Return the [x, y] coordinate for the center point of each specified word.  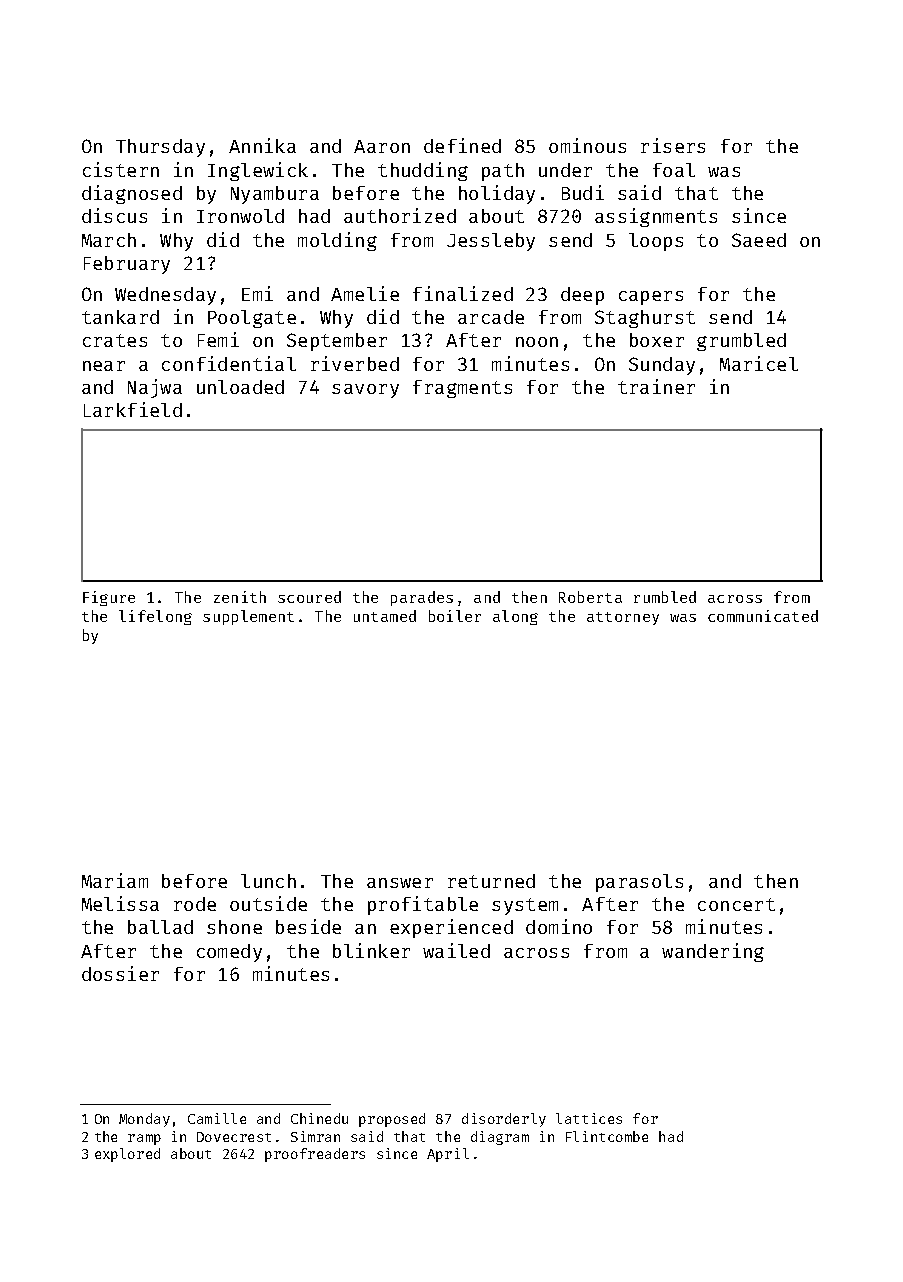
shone [234, 927]
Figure [109, 598]
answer [400, 883]
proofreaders [315, 1155]
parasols [639, 883]
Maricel [759, 363]
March [109, 240]
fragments [462, 389]
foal [674, 170]
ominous [587, 145]
